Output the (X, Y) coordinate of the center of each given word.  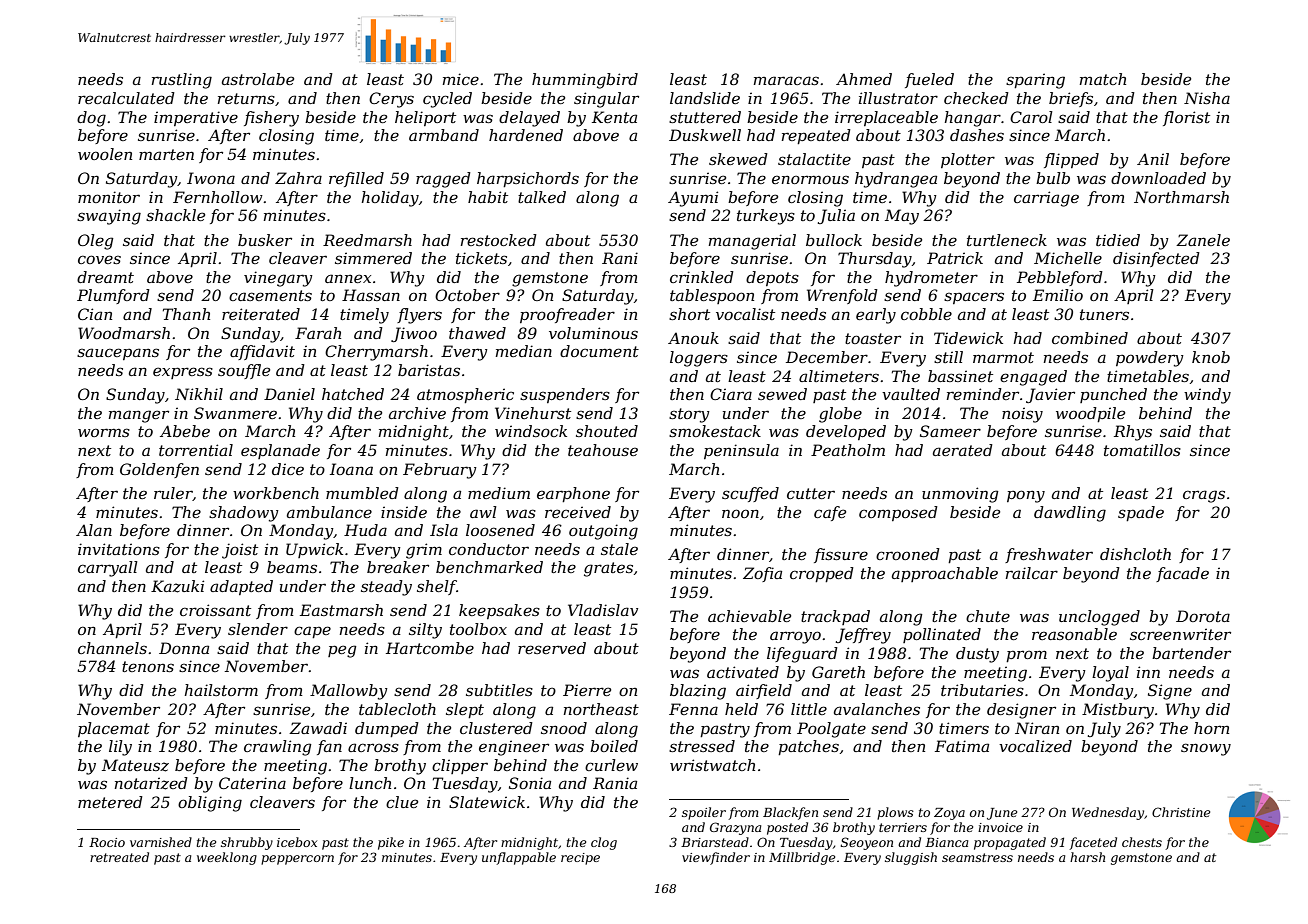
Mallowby (349, 692)
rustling (182, 81)
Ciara (731, 394)
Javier (1050, 395)
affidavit (262, 352)
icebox (297, 842)
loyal (1110, 674)
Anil (1153, 159)
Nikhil (199, 394)
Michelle (1068, 258)
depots (772, 278)
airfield (764, 691)
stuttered (705, 117)
